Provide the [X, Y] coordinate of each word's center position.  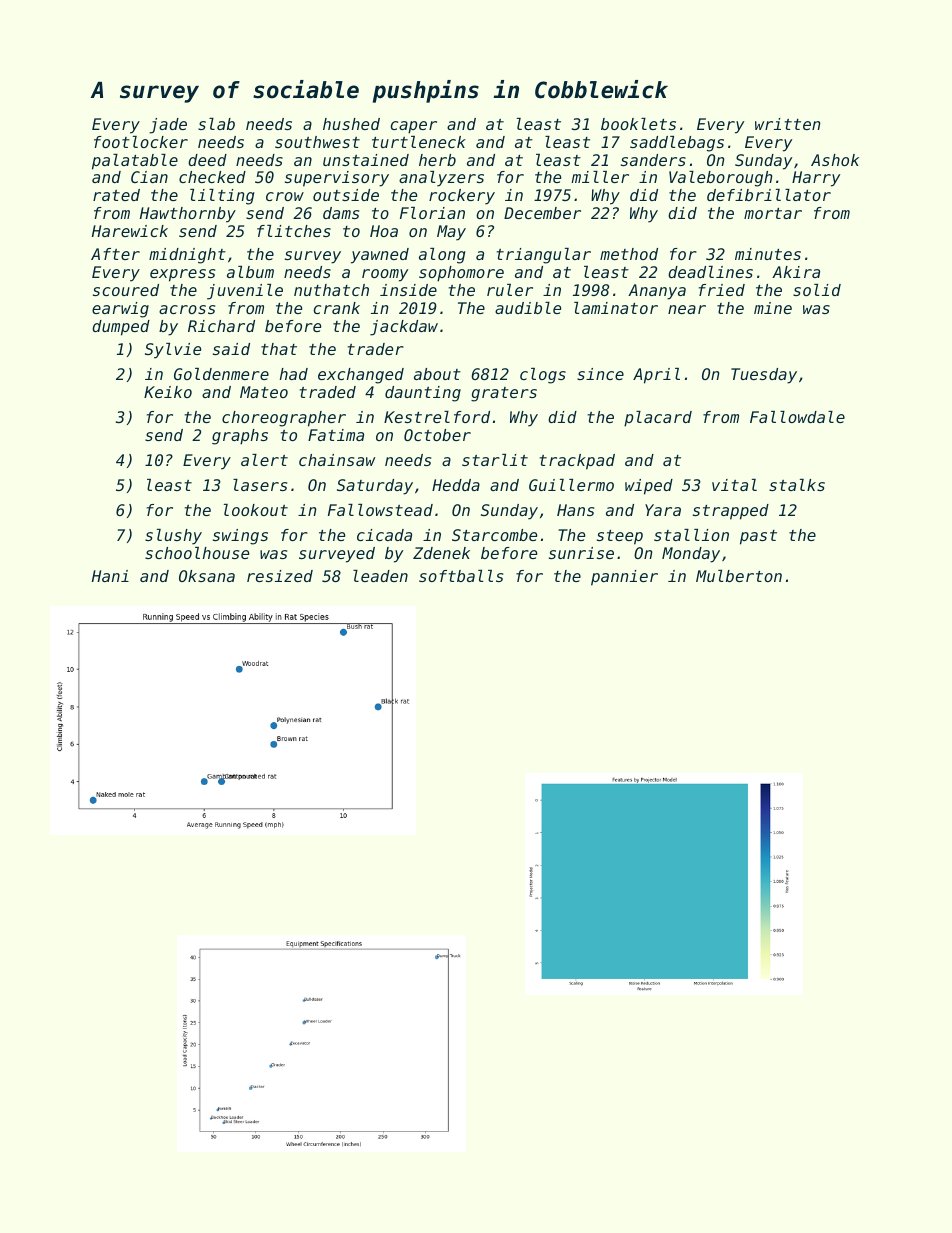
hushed [351, 124]
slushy [173, 537]
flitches [294, 231]
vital [734, 485]
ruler [510, 290]
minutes [768, 254]
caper [413, 127]
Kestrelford [437, 417]
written [788, 124]
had [293, 374]
